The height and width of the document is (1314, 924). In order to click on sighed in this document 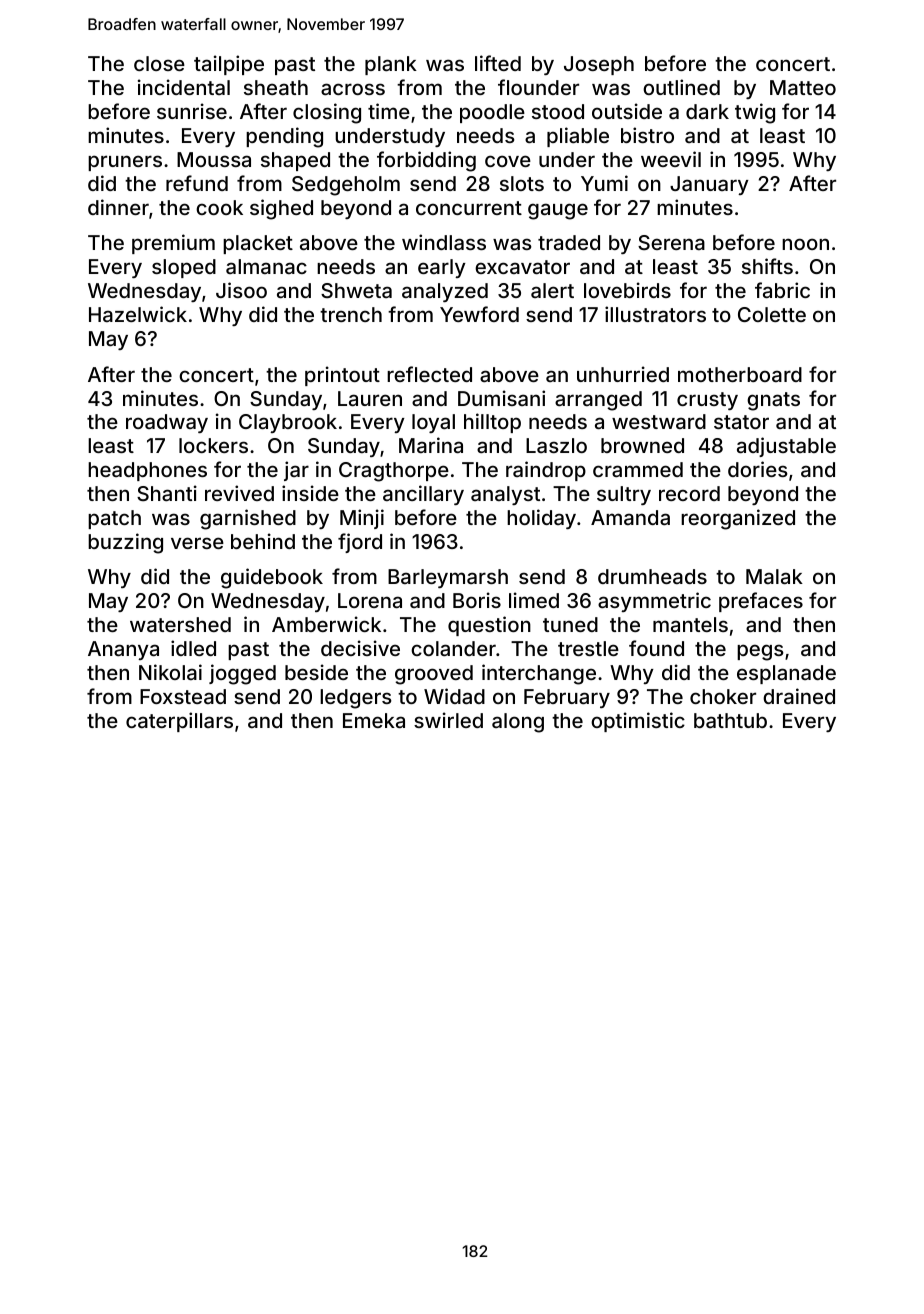, I will do `click(281, 209)`.
